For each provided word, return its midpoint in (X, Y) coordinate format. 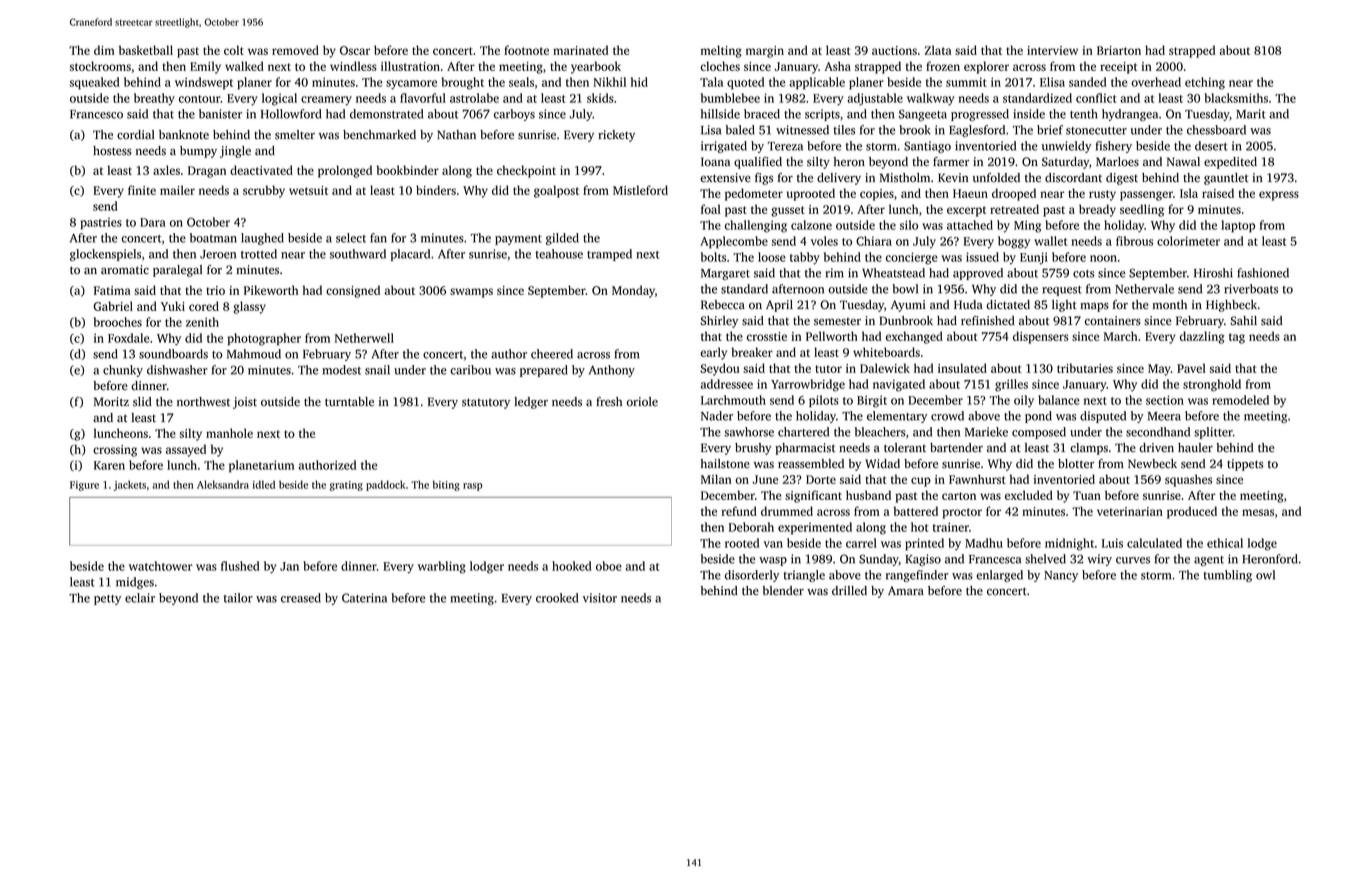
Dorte (821, 479)
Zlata (938, 50)
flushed (240, 566)
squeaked (95, 83)
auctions (894, 50)
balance (1059, 400)
